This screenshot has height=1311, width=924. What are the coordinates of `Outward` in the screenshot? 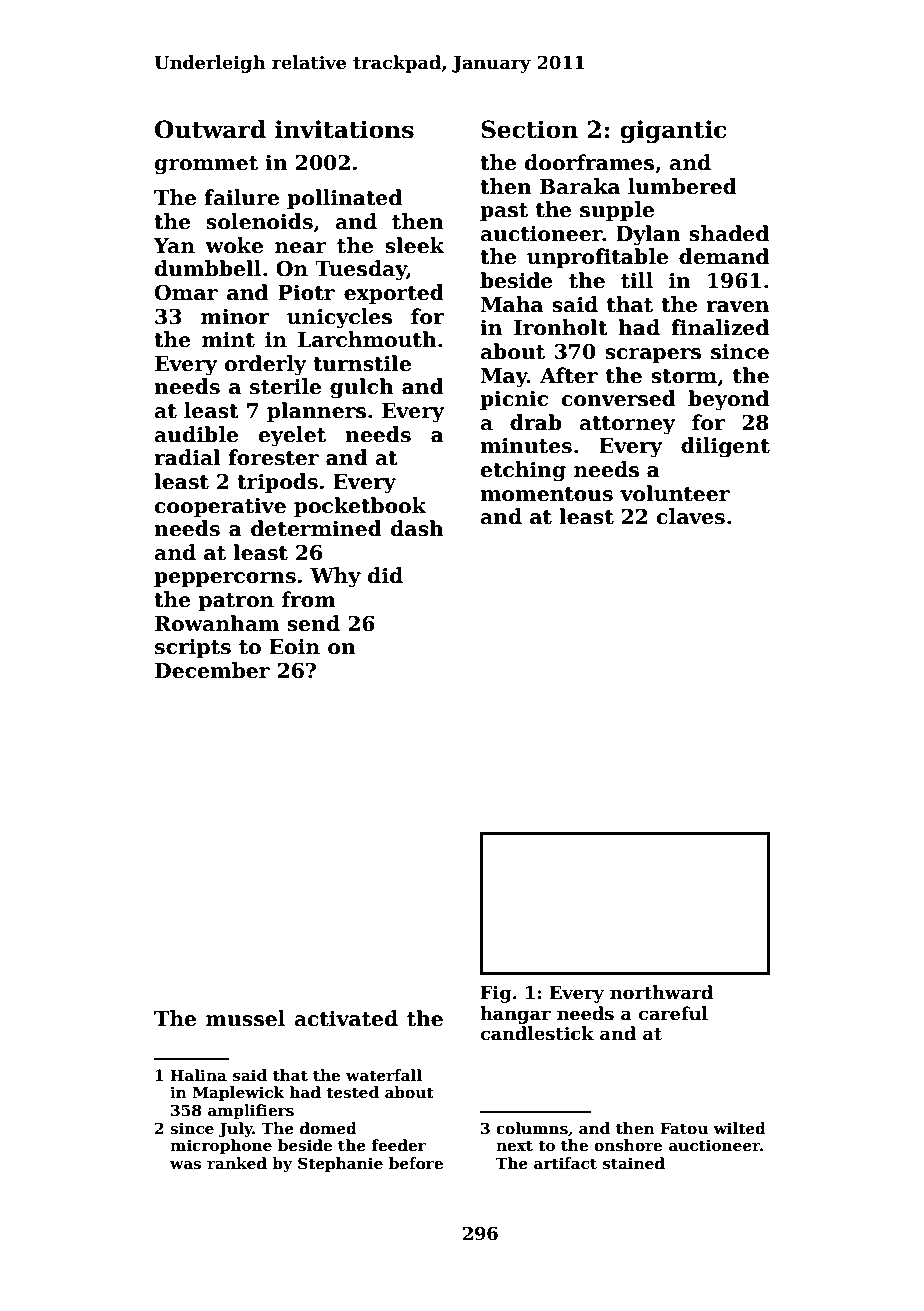 It's located at (210, 129).
